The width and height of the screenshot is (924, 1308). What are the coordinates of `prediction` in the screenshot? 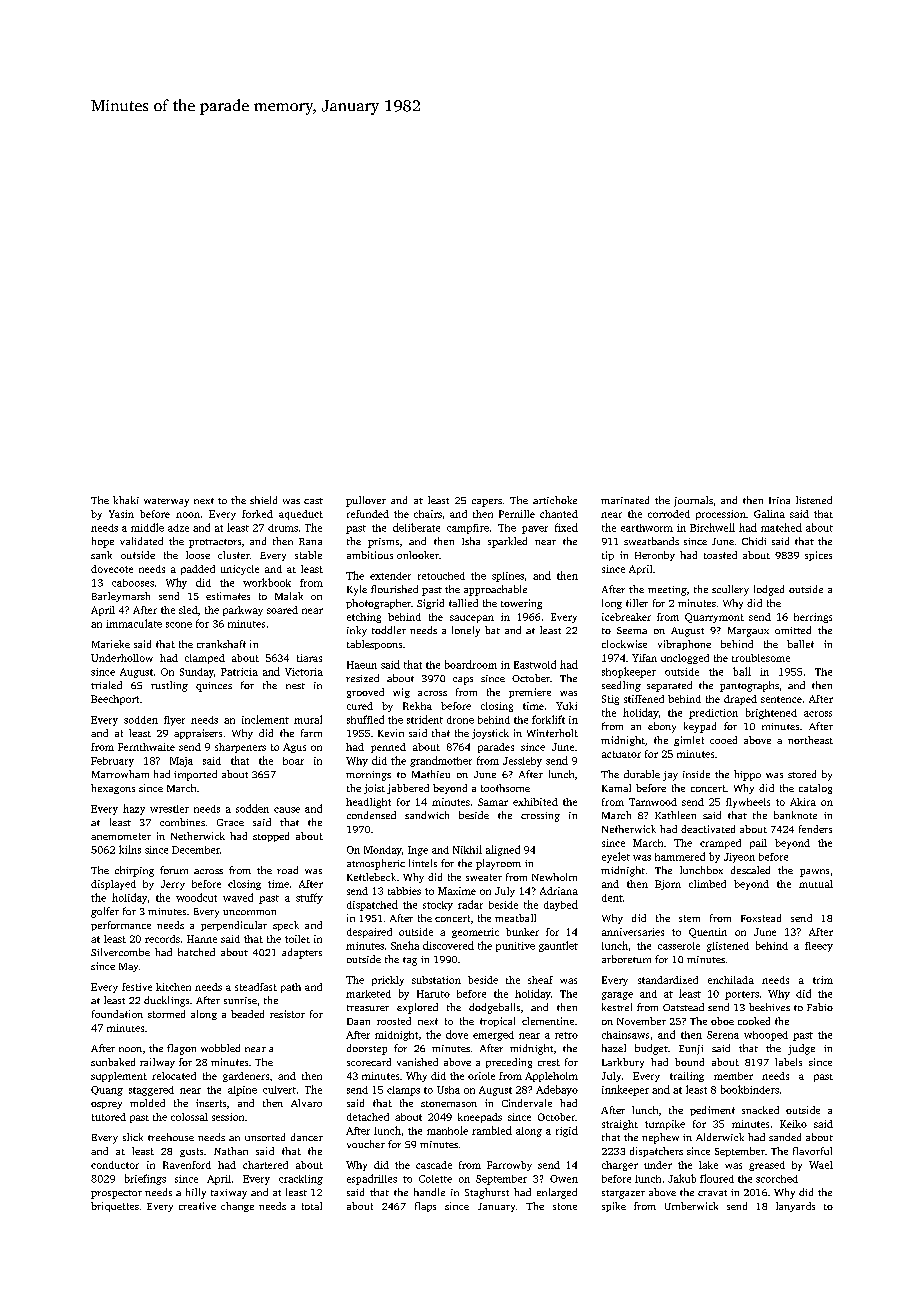 It's located at (713, 714).
